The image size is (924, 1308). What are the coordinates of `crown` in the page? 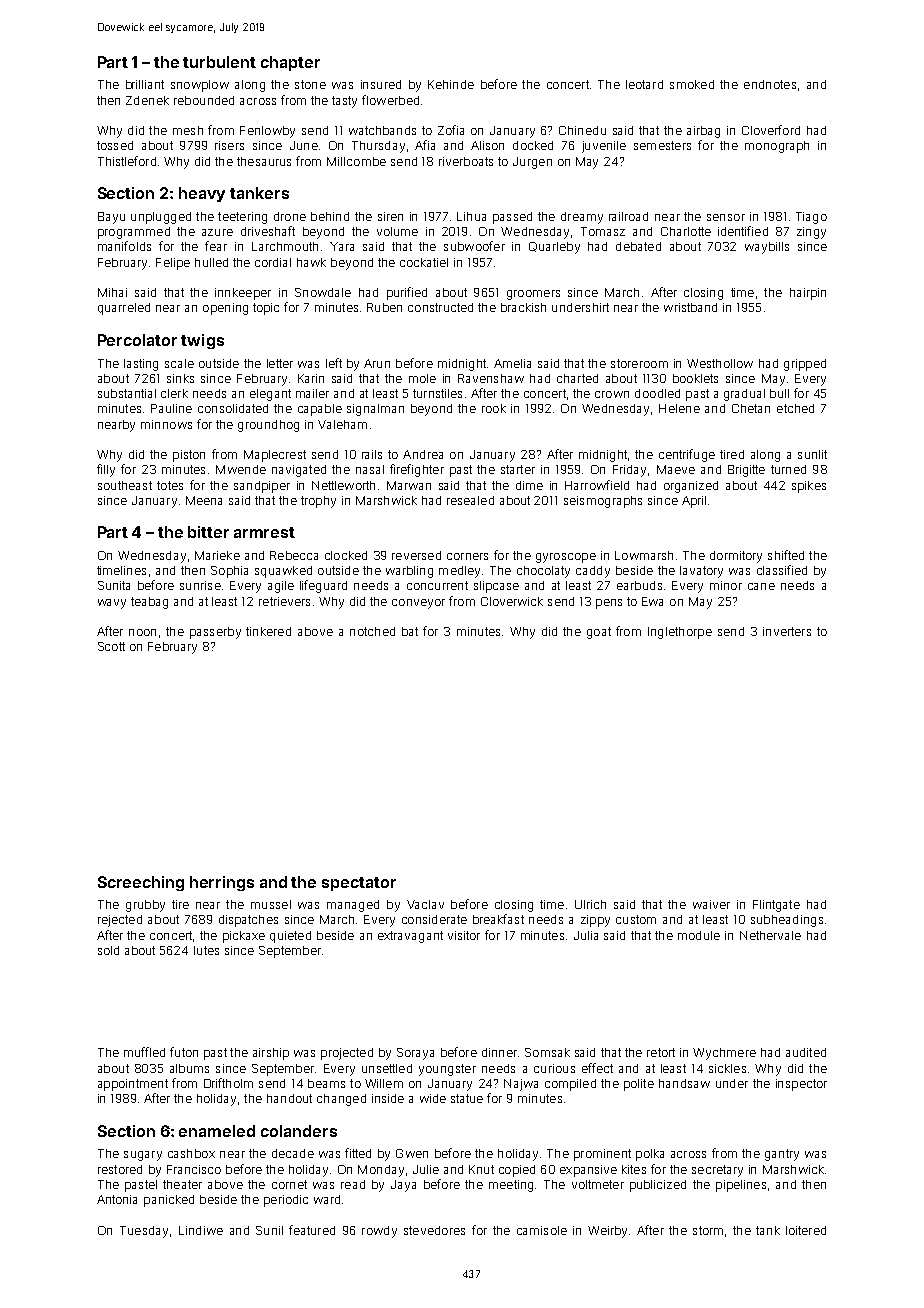 It's located at (612, 394).
